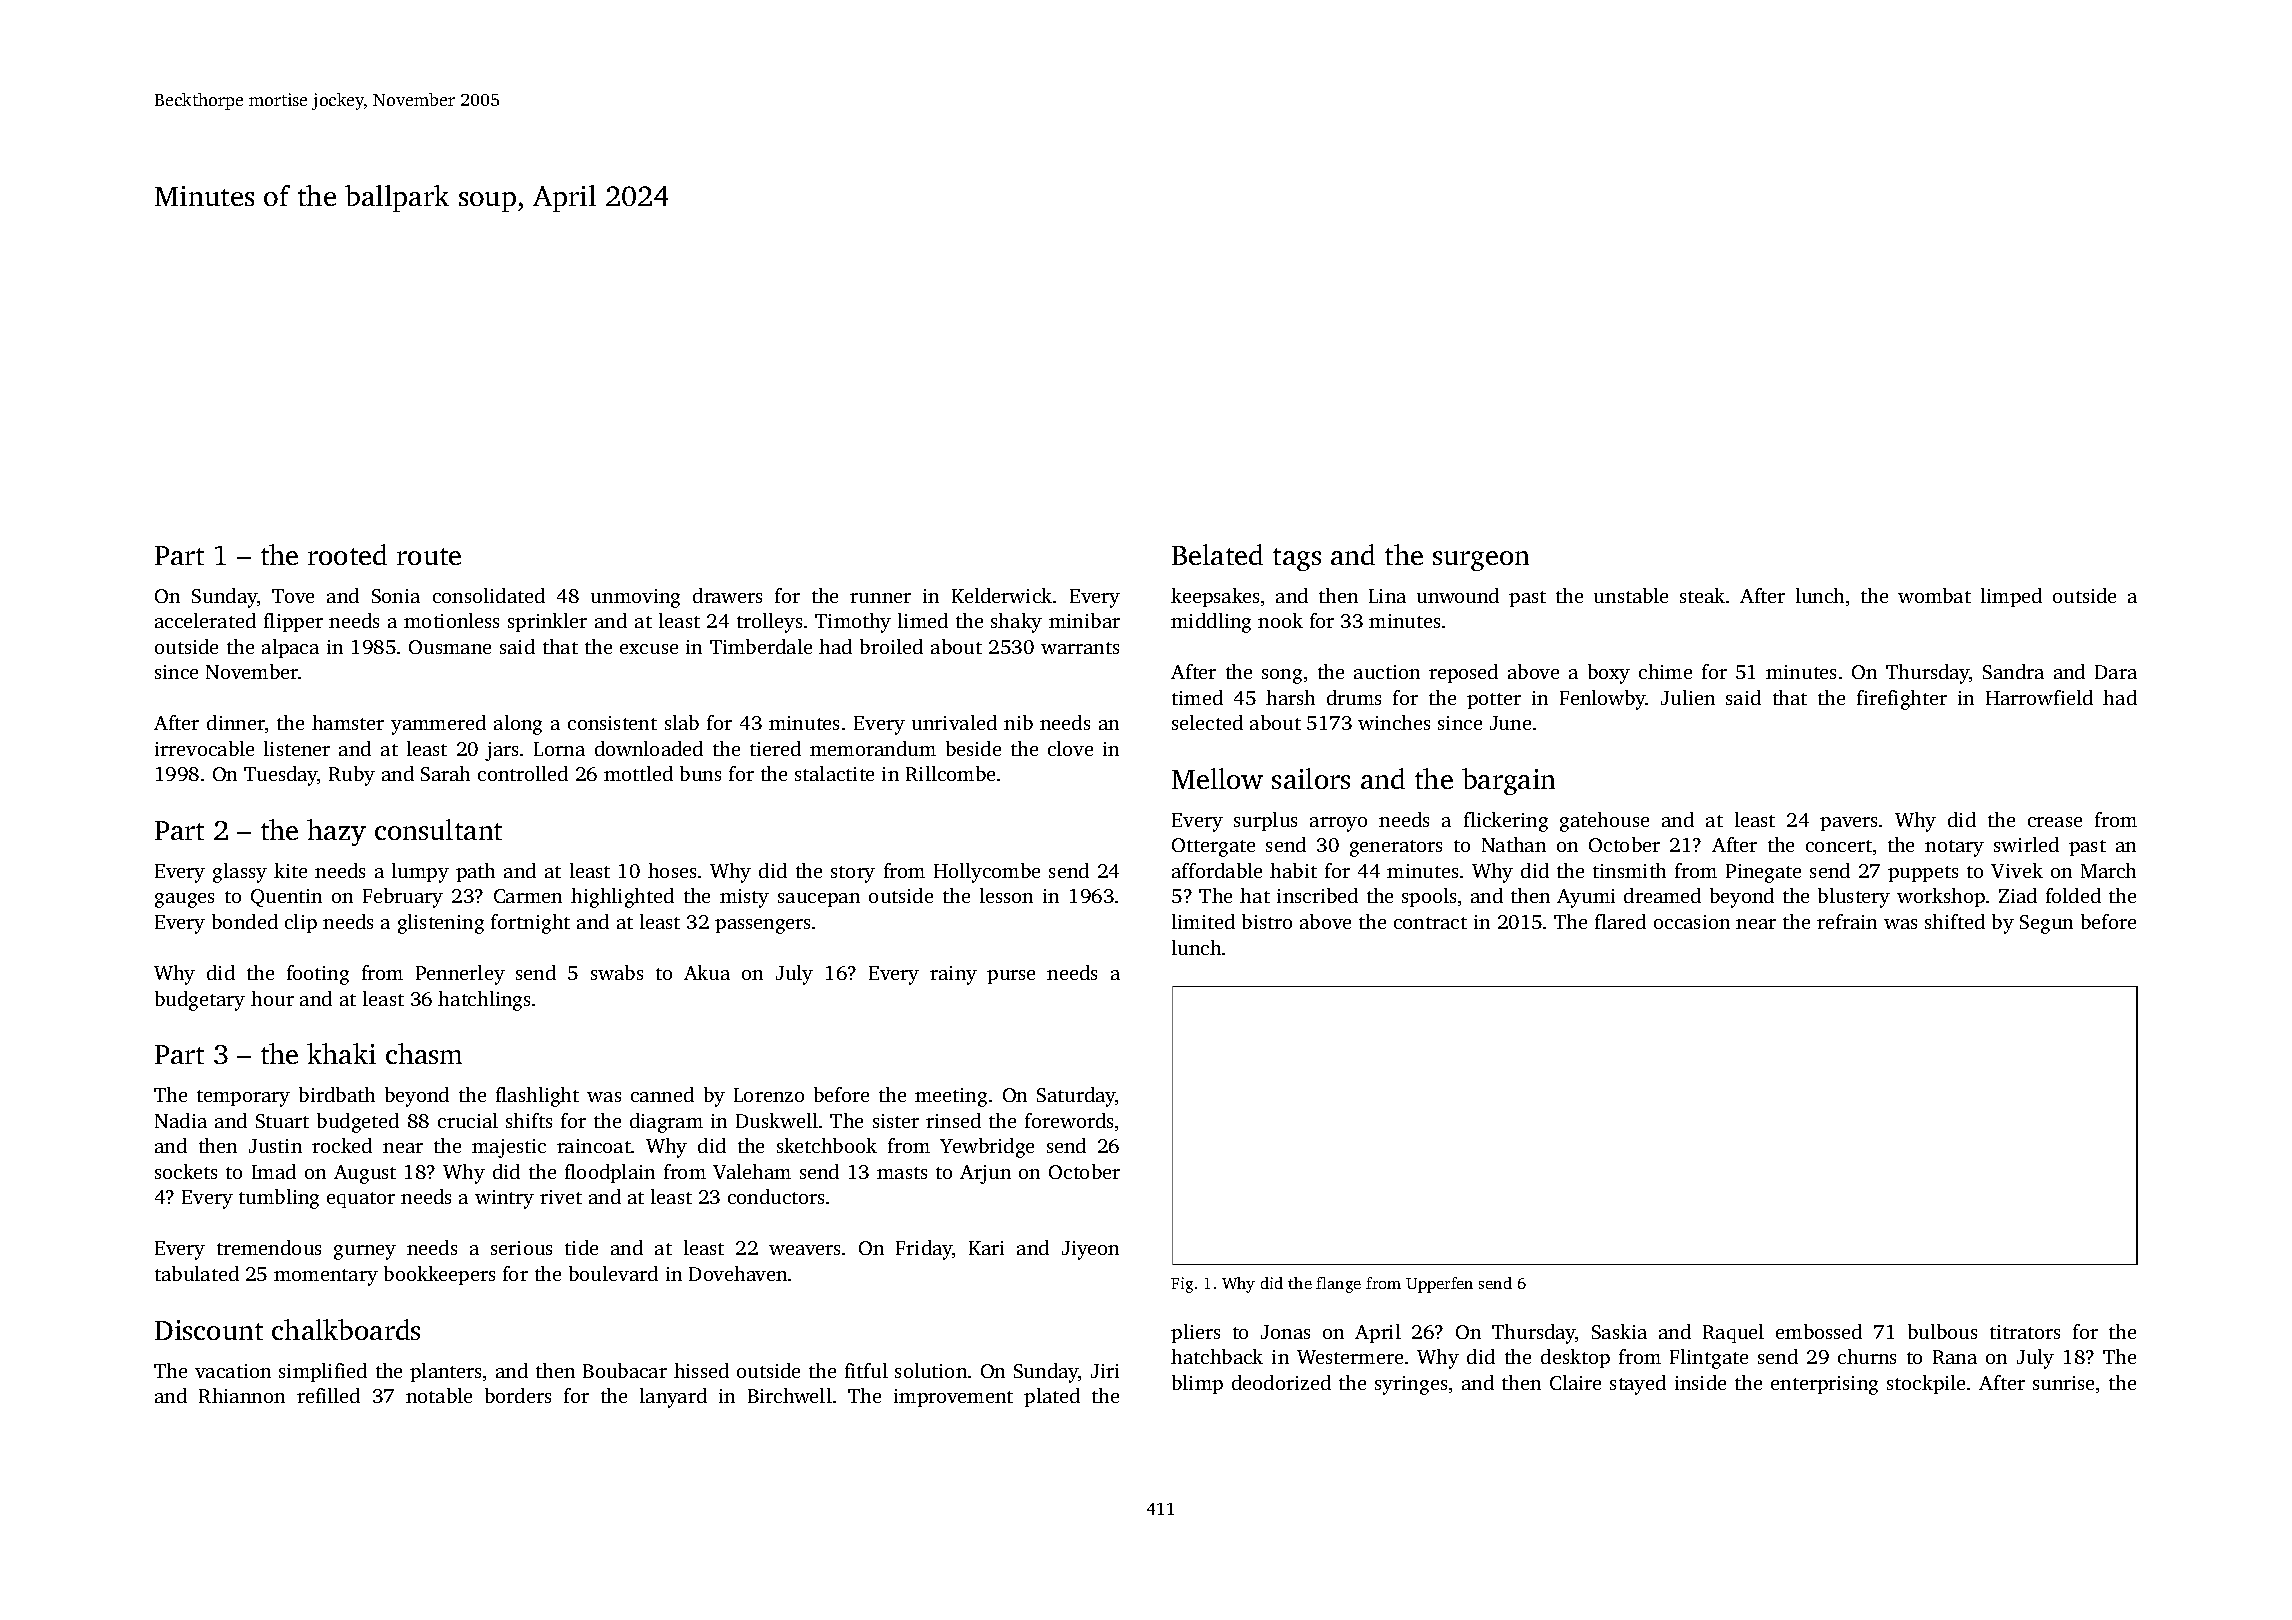 Image resolution: width=2292 pixels, height=1620 pixels. I want to click on rooted, so click(347, 554).
